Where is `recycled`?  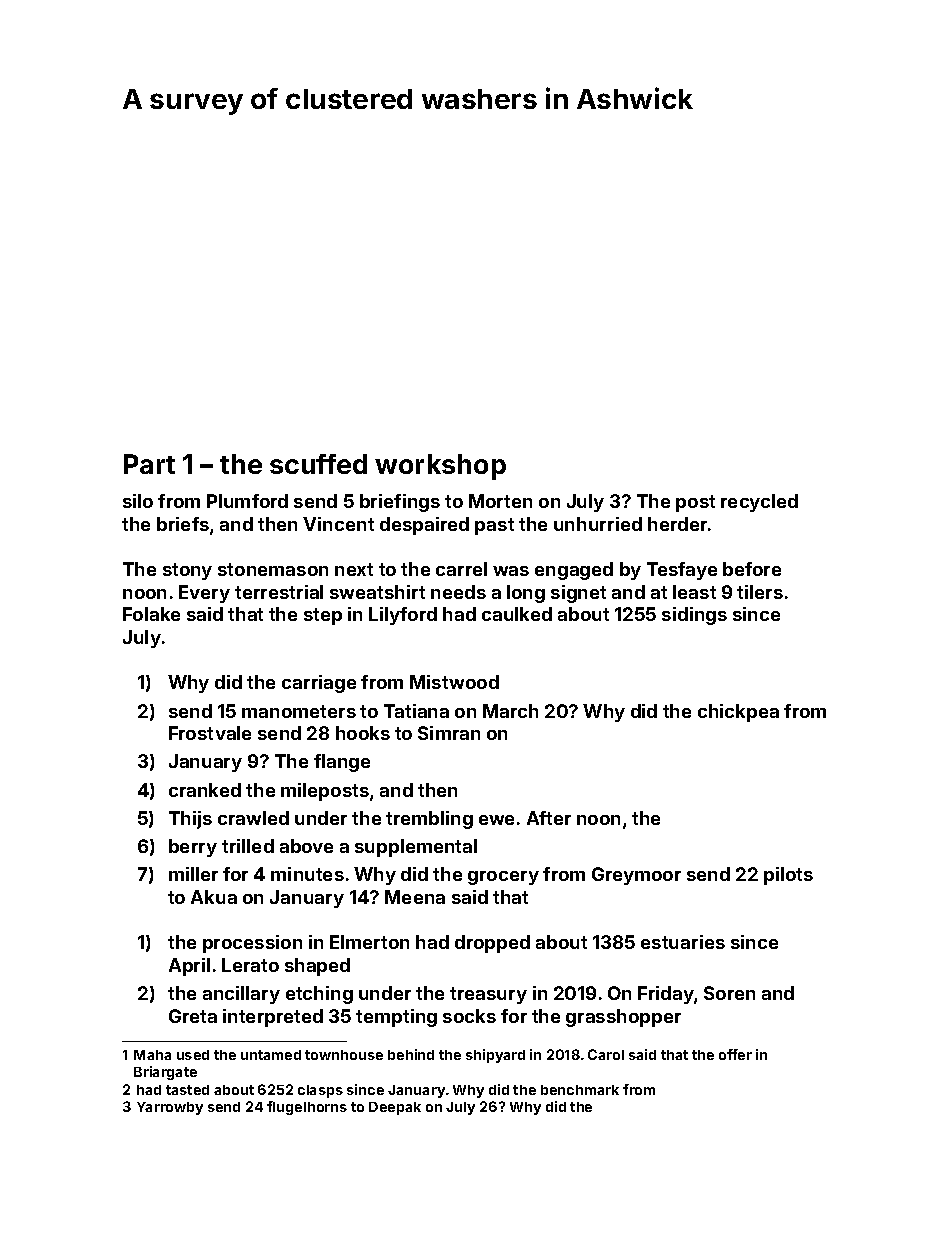 recycled is located at coordinates (759, 503).
